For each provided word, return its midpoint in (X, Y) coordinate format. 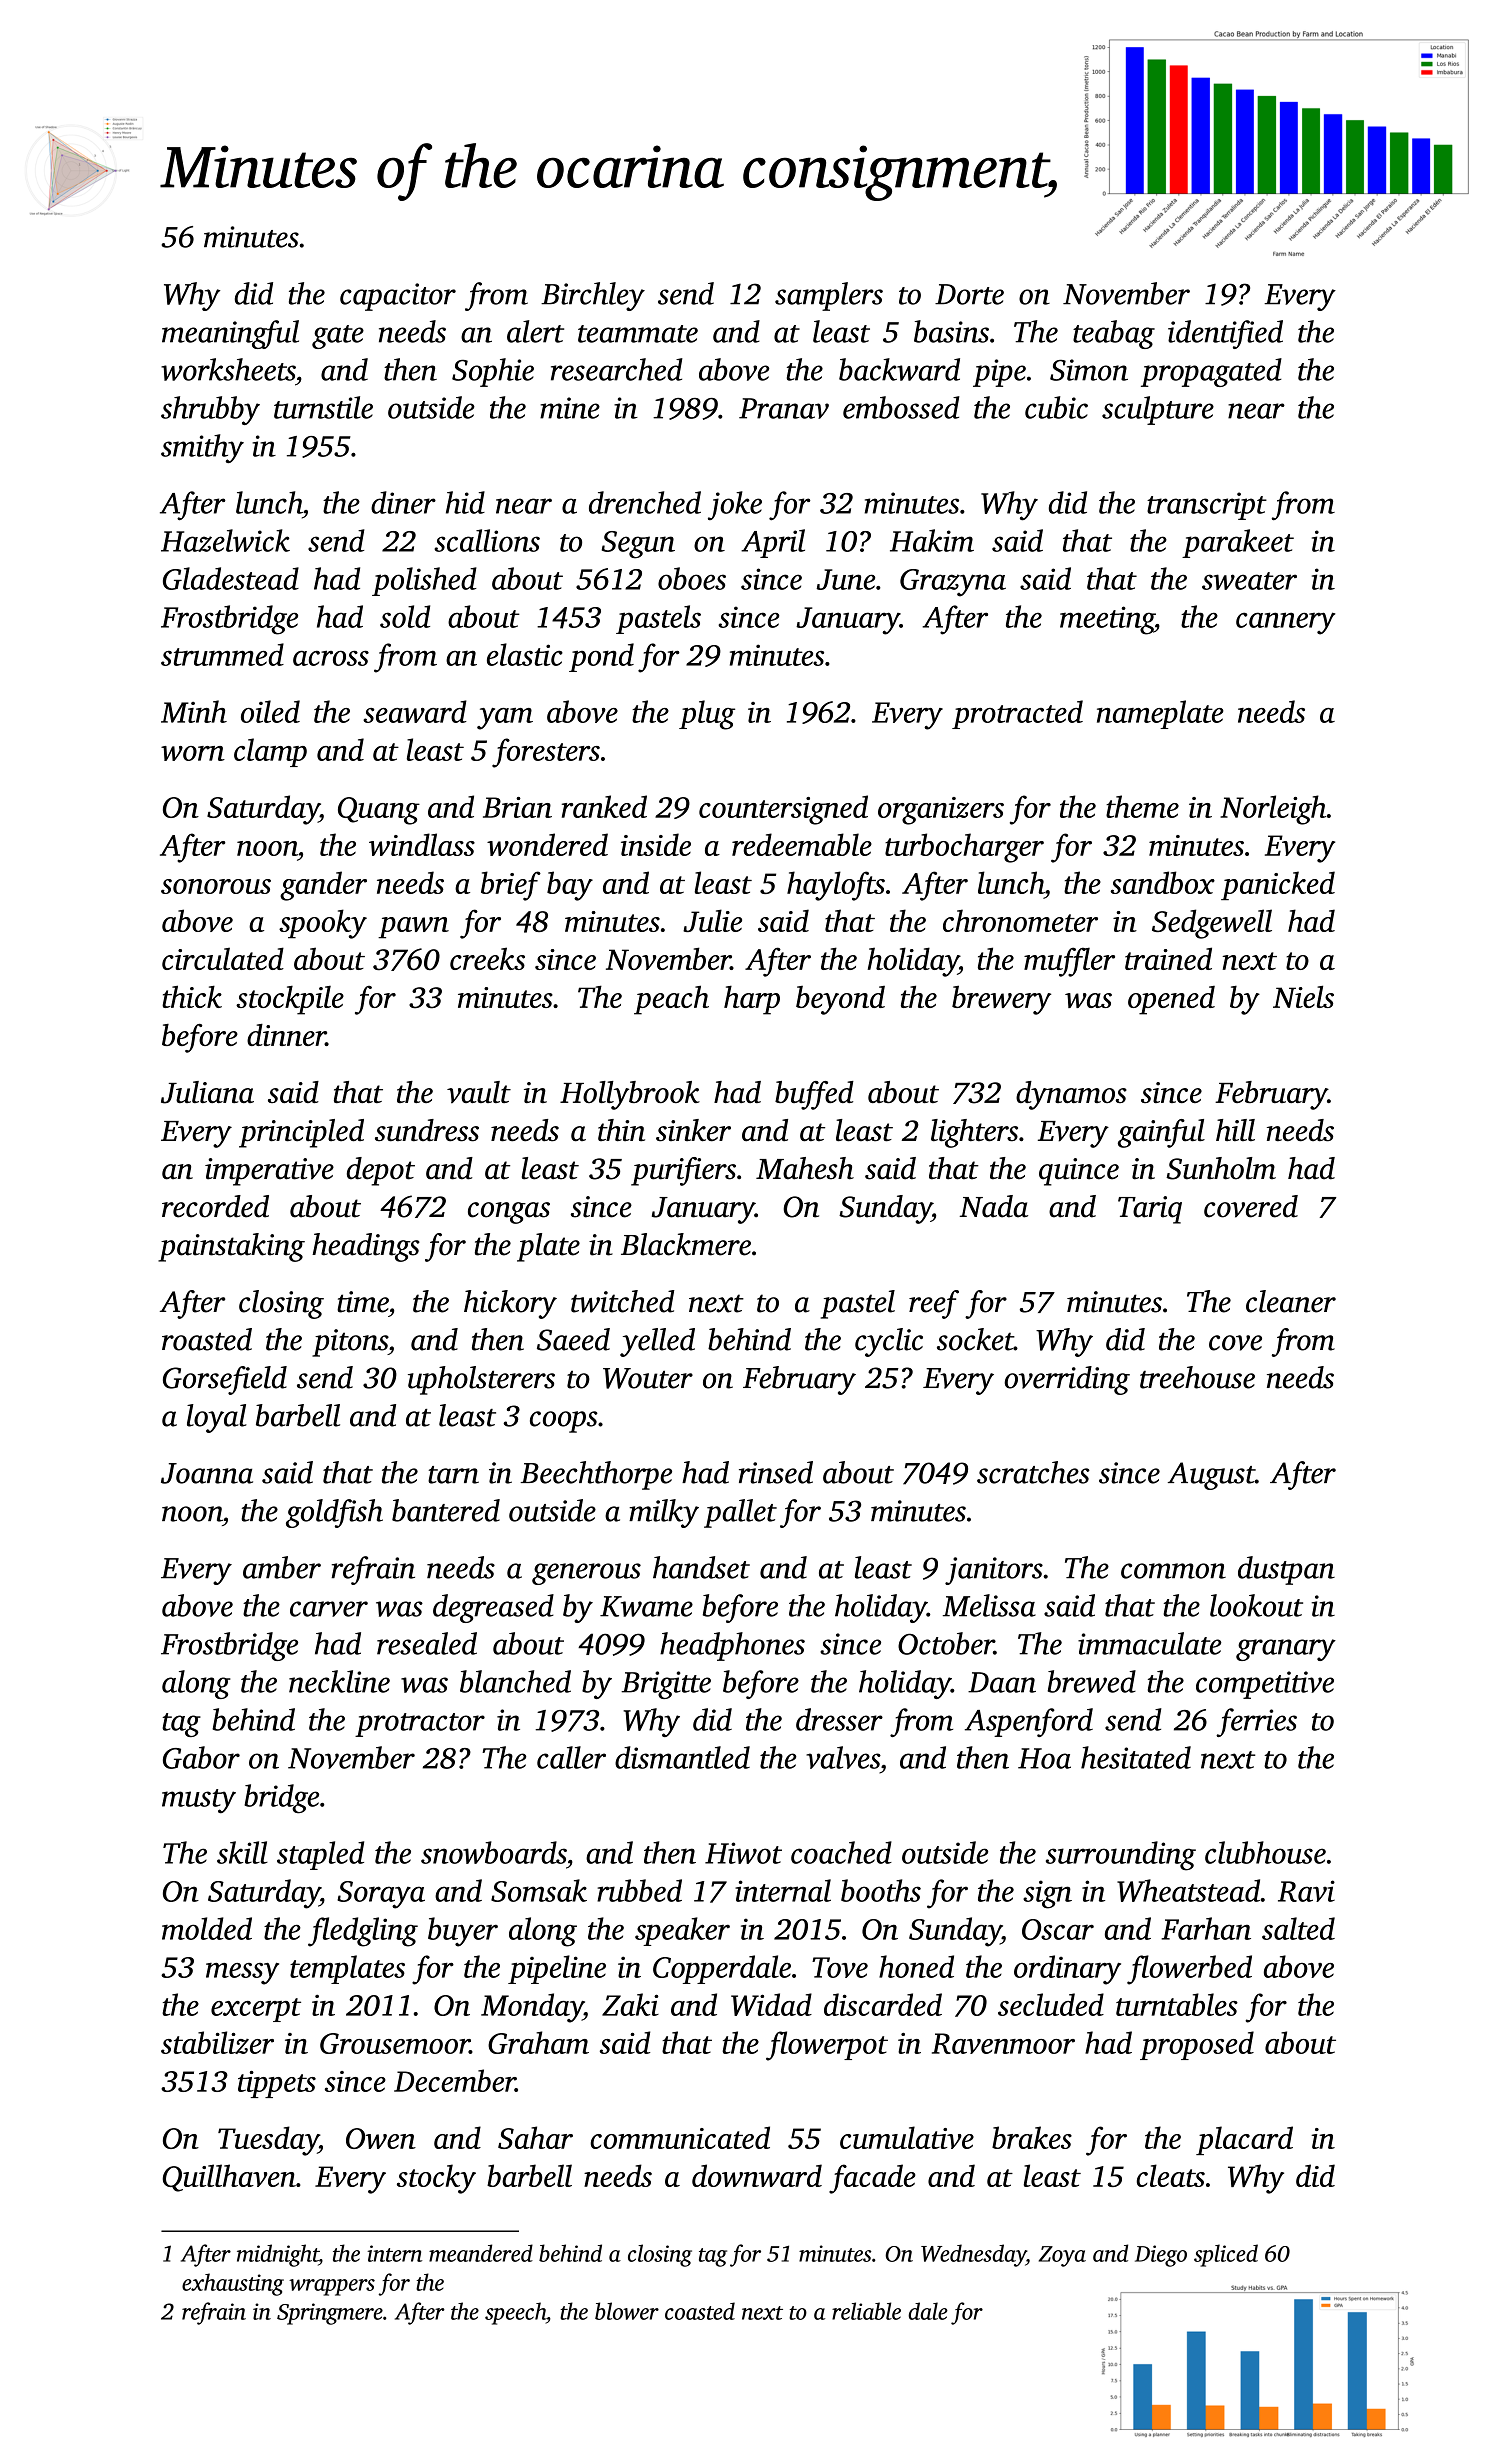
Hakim (932, 540)
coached (841, 1852)
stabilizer (217, 2042)
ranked (604, 806)
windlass (422, 844)
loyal (217, 1418)
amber (282, 1567)
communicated (680, 2137)
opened (1171, 1000)
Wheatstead (1189, 1890)
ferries (1256, 1722)
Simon (1089, 370)
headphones (732, 1646)
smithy (202, 448)
